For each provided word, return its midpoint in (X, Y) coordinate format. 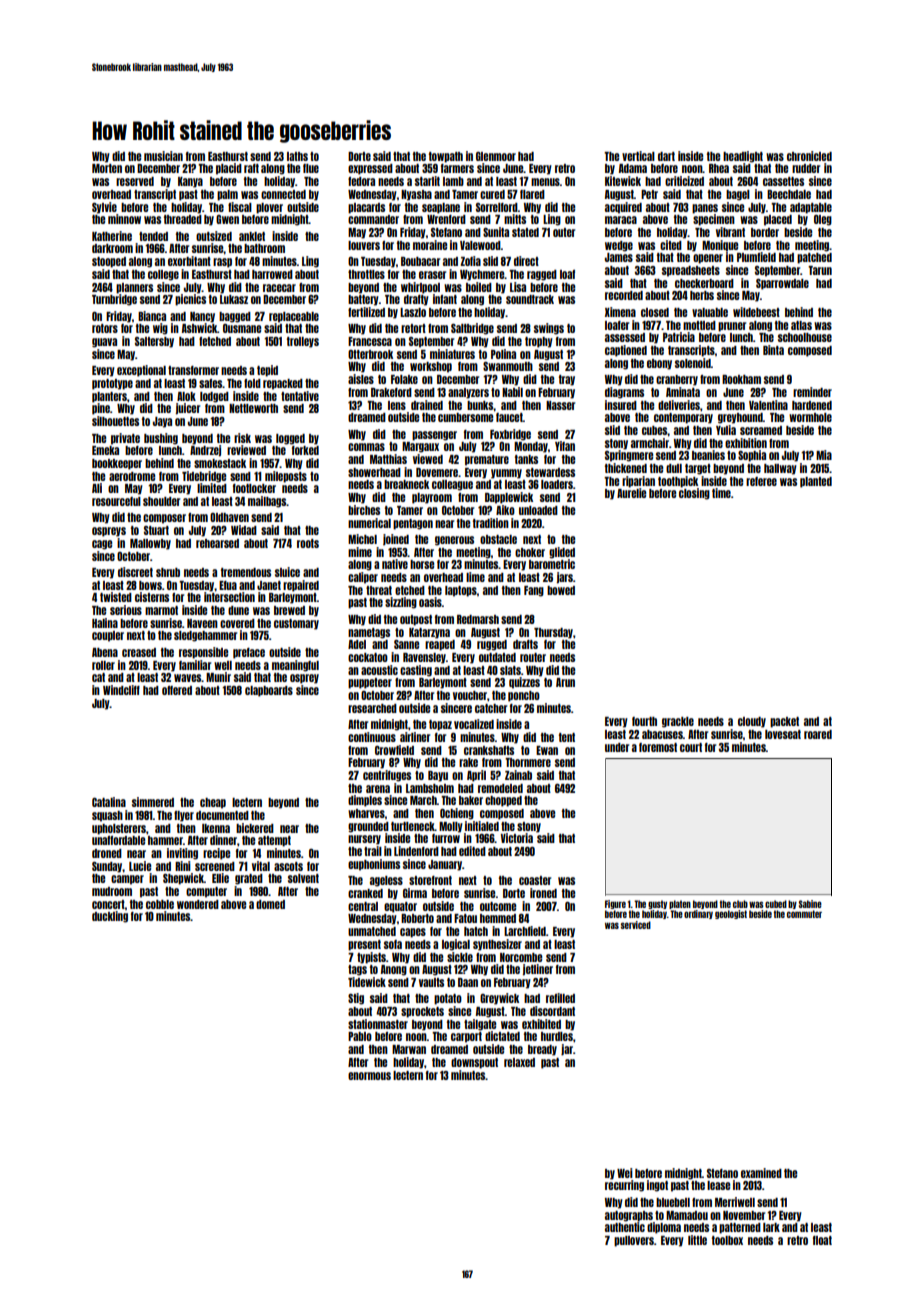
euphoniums (374, 865)
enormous (369, 1076)
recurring (624, 1186)
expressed (370, 169)
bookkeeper (117, 464)
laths (297, 156)
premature (487, 460)
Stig (356, 999)
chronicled (809, 156)
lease (718, 1185)
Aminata (683, 392)
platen (680, 904)
